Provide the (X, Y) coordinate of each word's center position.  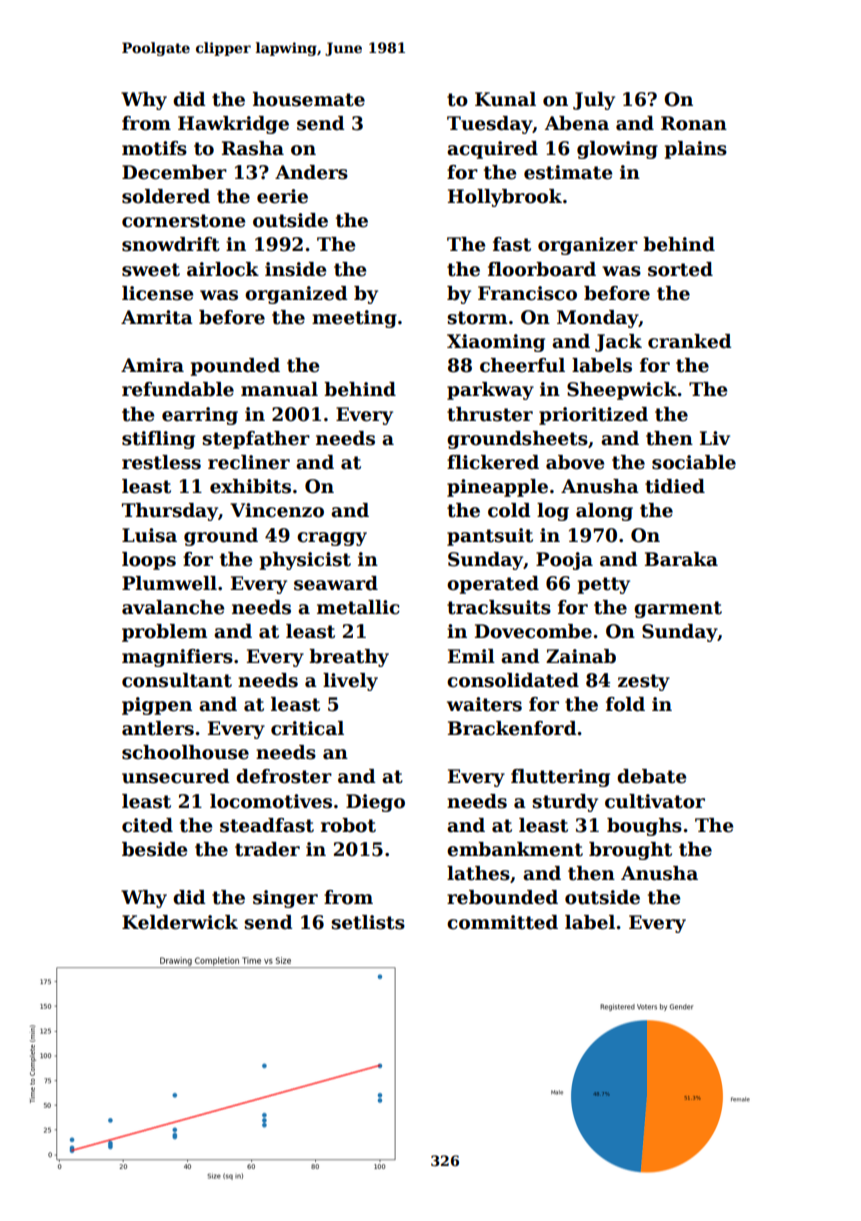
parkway (490, 391)
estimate (568, 172)
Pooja (564, 561)
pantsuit (490, 537)
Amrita (157, 317)
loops (149, 561)
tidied (675, 486)
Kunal (505, 99)
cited (147, 825)
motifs (154, 148)
